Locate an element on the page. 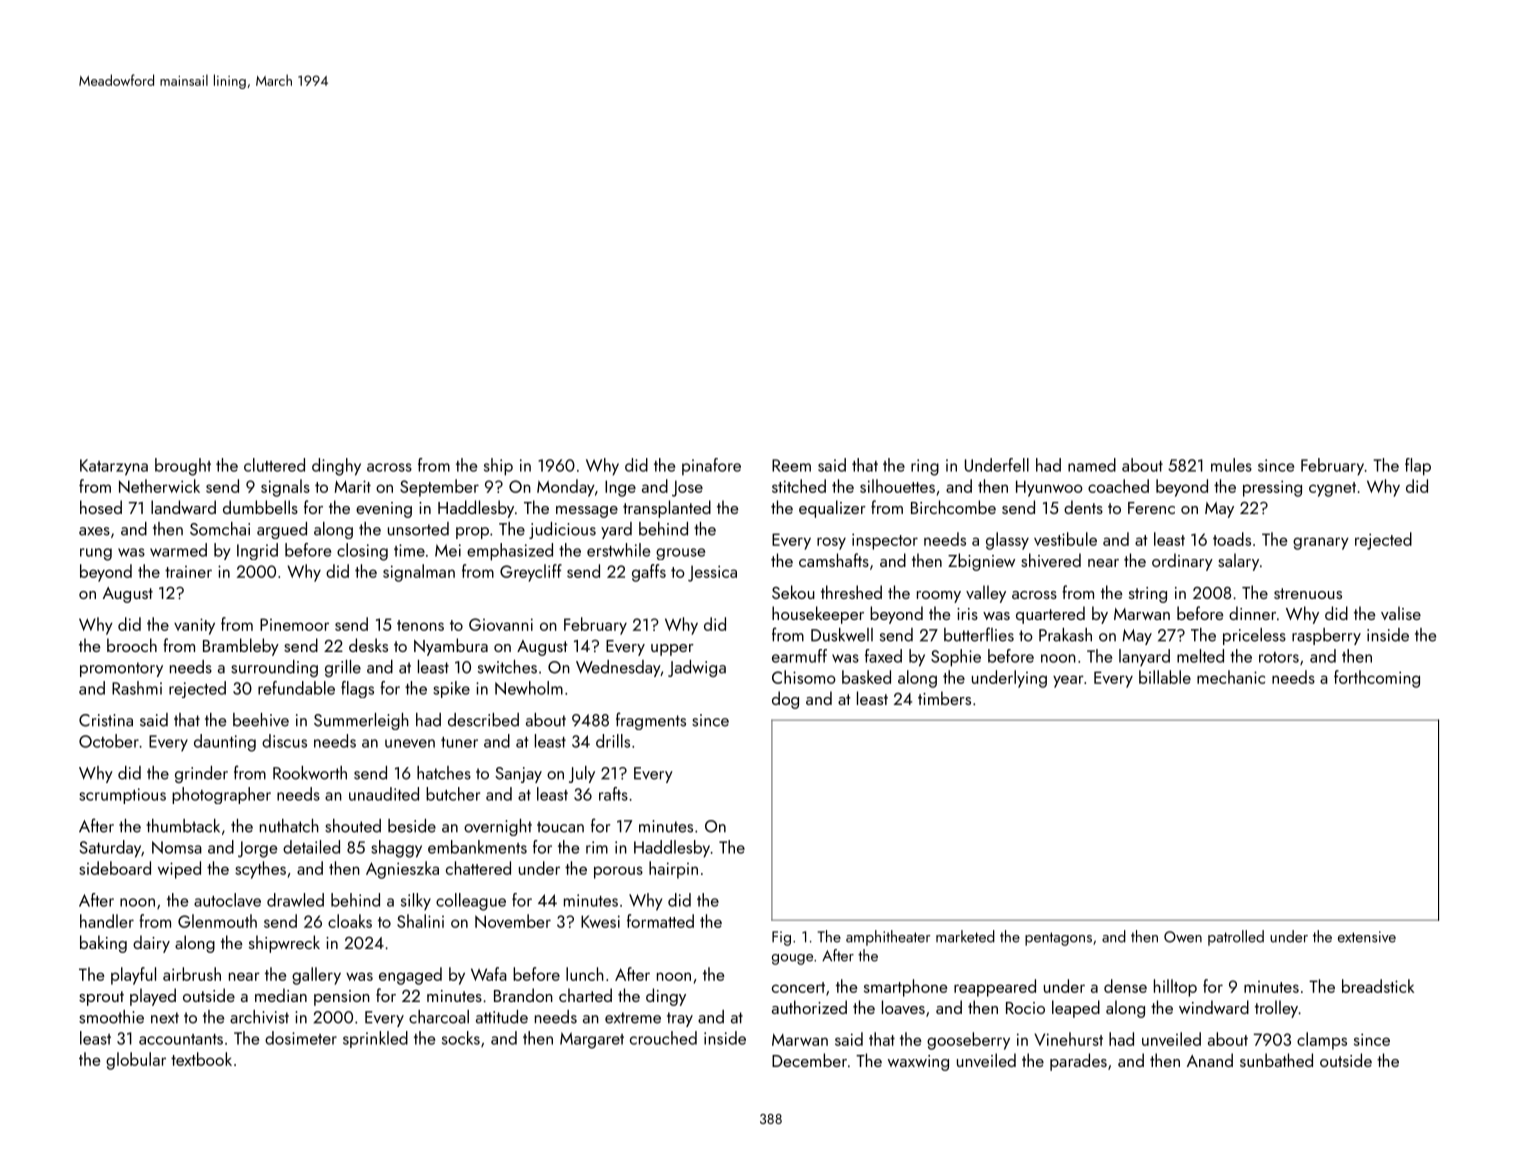 Image resolution: width=1518 pixels, height=1173 pixels. Katarzyna is located at coordinates (114, 467).
